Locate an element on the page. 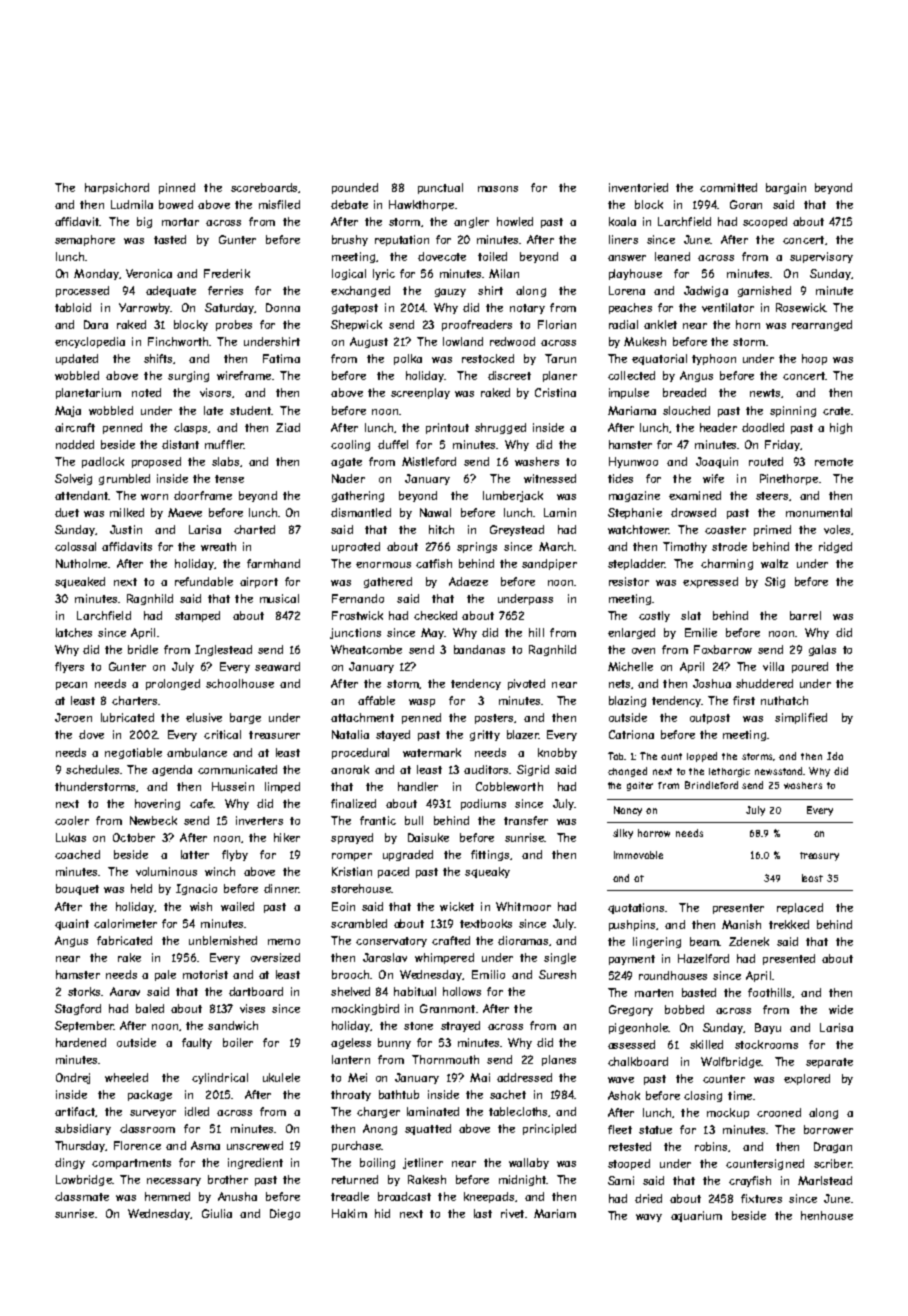 The width and height of the image is (908, 1316). typhoon is located at coordinates (714, 359).
